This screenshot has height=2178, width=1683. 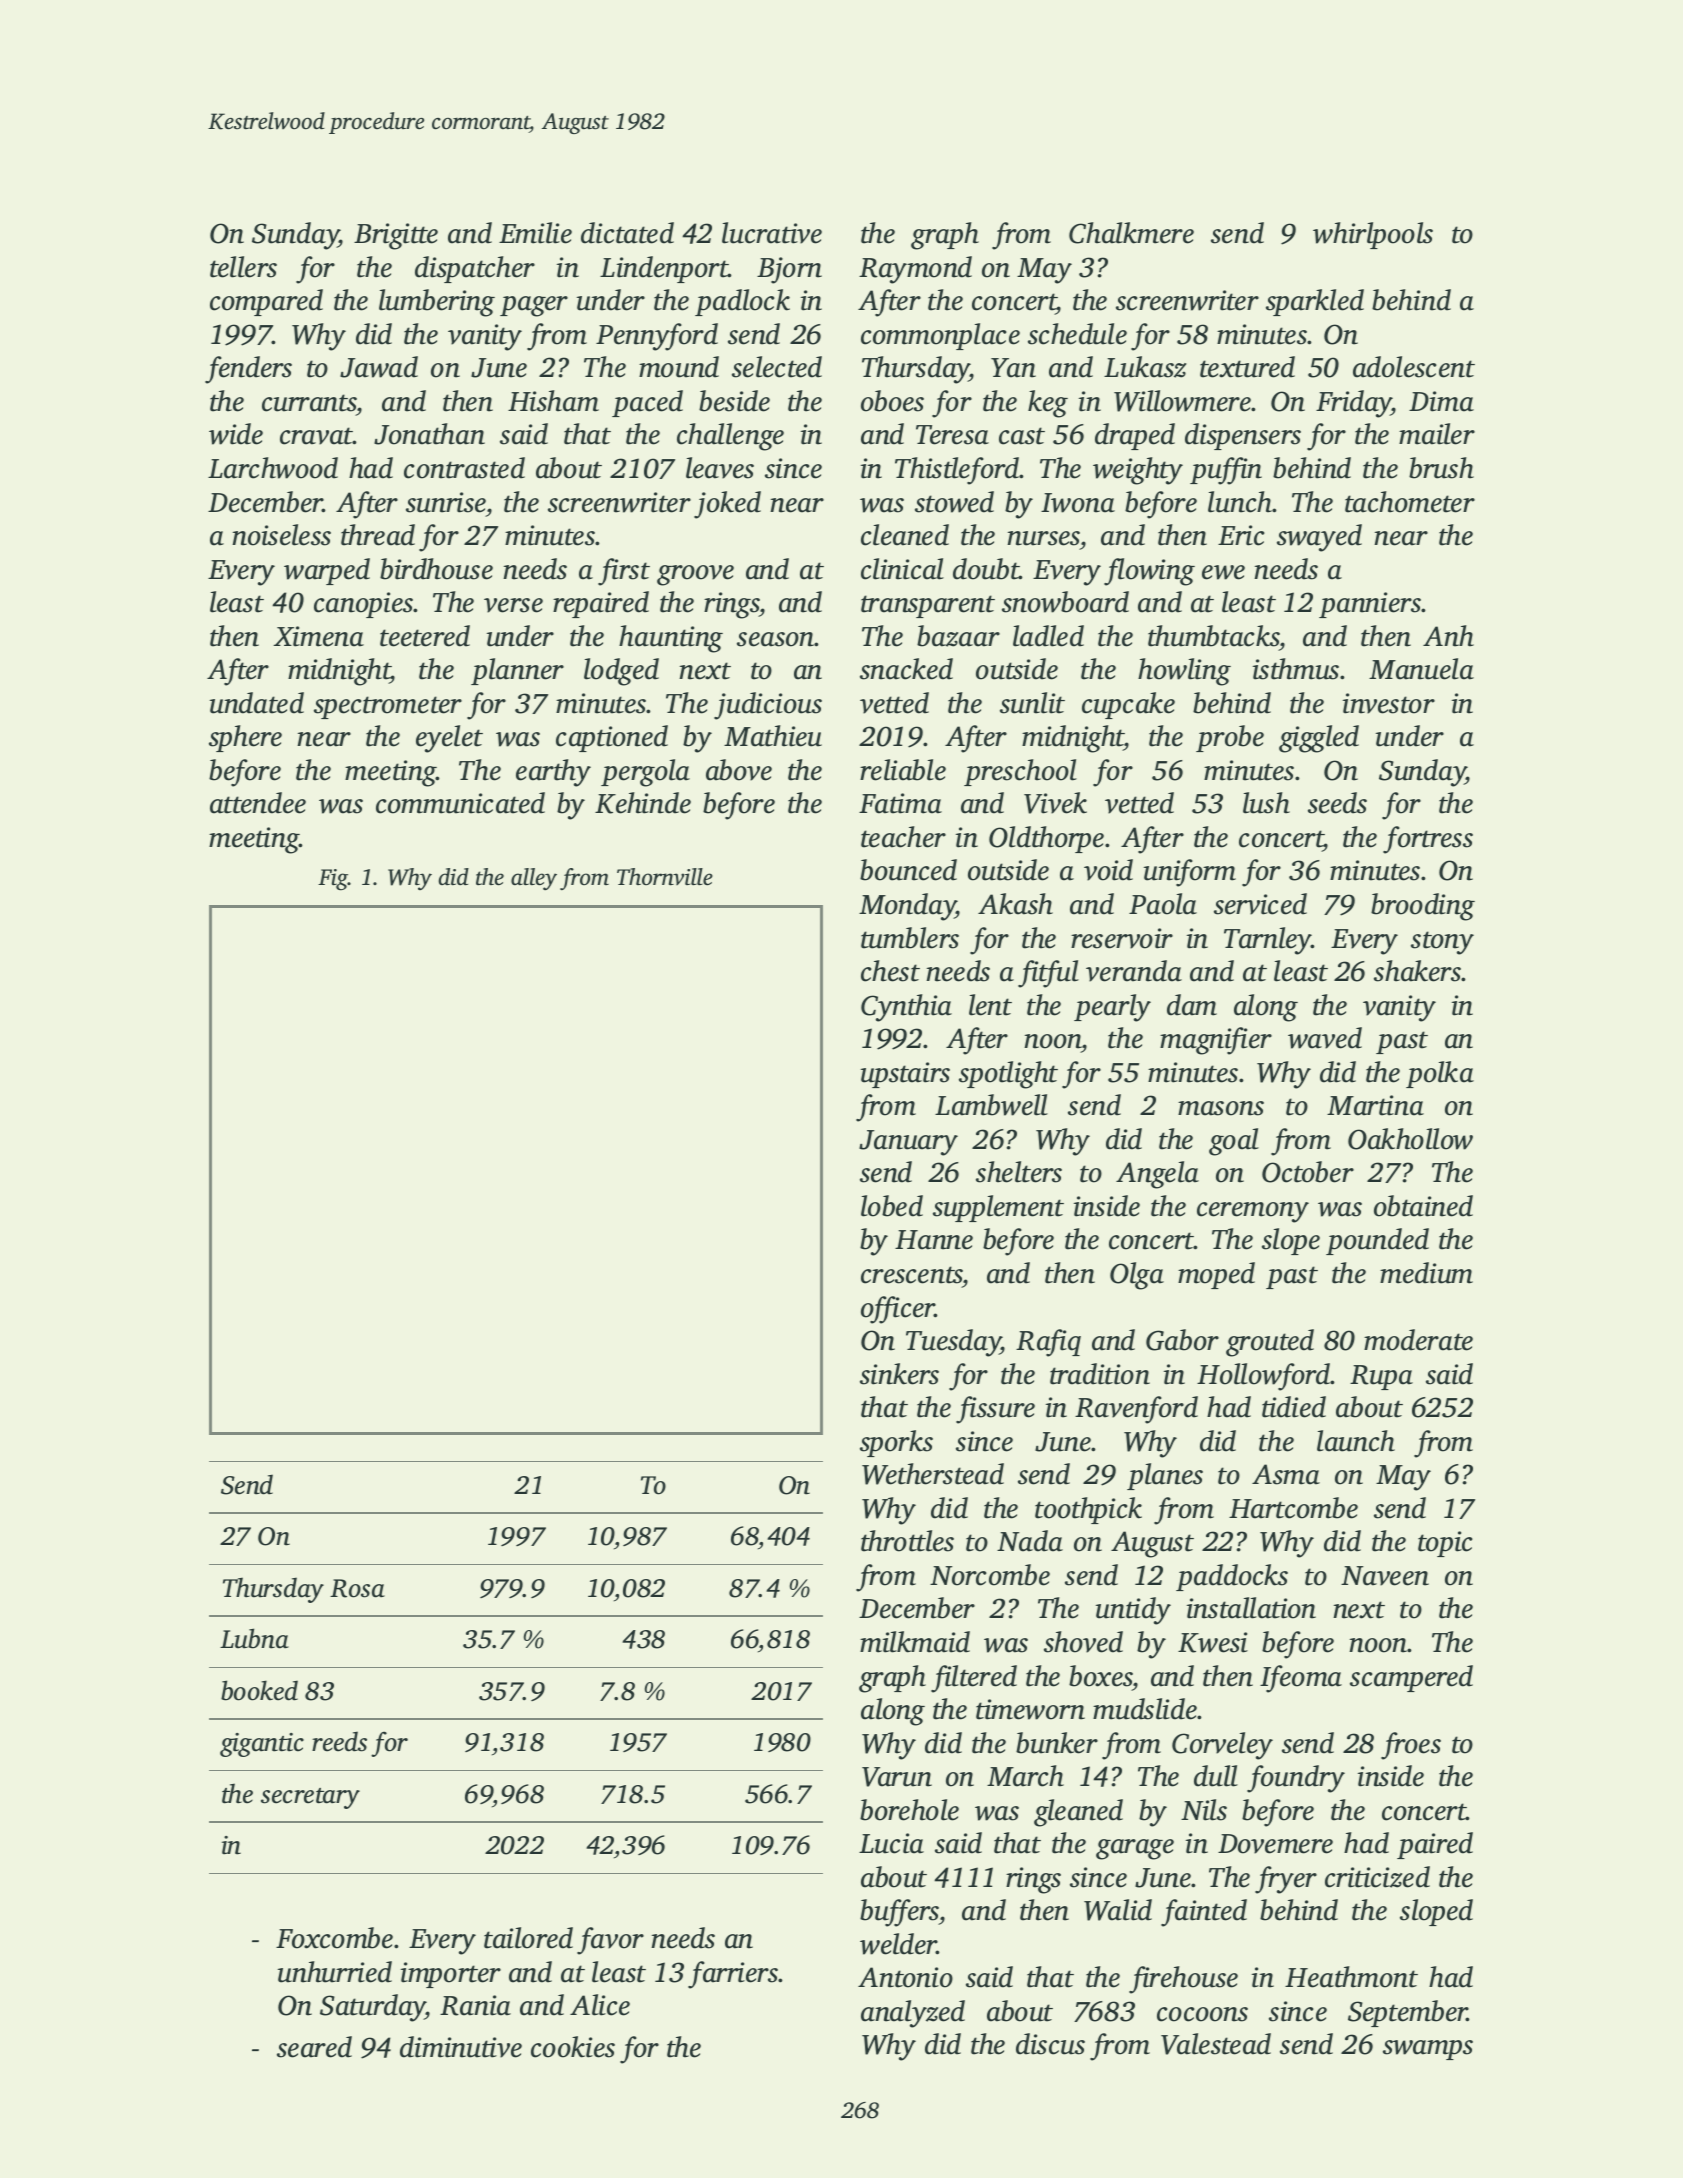 What do you see at coordinates (357, 1588) in the screenshot?
I see `Rosa` at bounding box center [357, 1588].
